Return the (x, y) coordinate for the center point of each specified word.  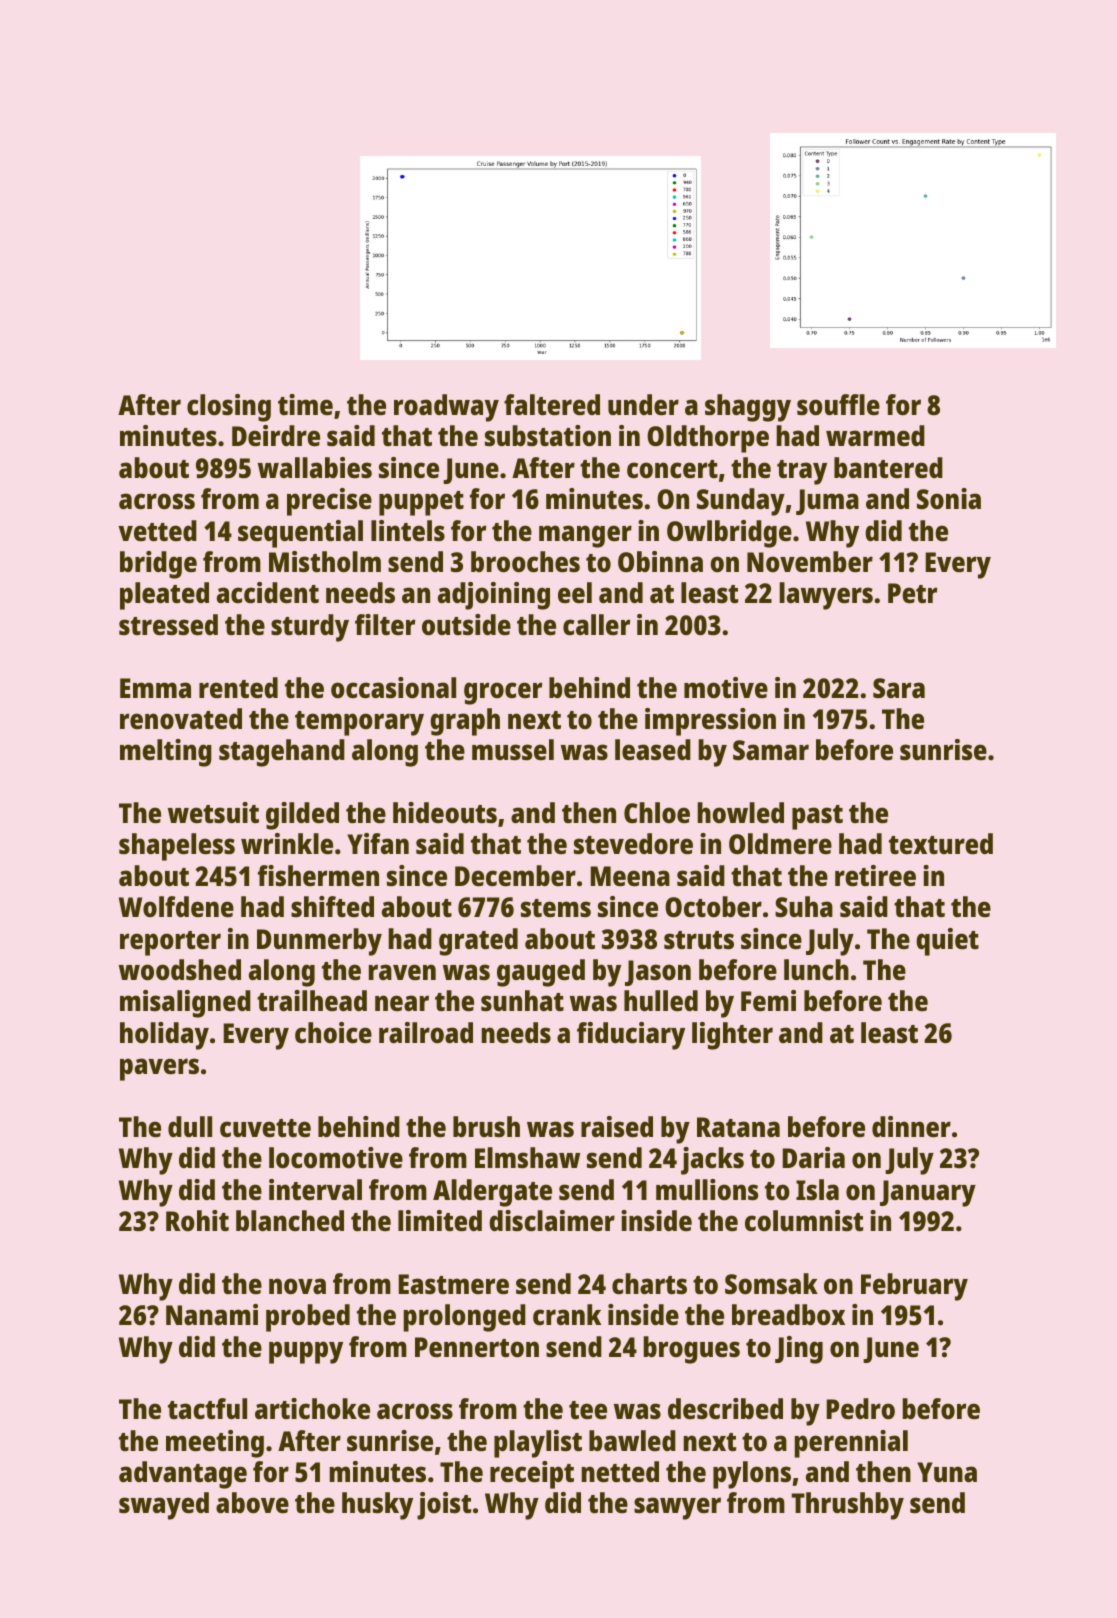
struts (699, 940)
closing (229, 408)
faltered (552, 405)
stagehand (282, 753)
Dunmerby (319, 942)
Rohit (197, 1220)
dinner (911, 1127)
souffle (838, 404)
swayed (164, 1506)
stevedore (633, 844)
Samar (771, 750)
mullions (707, 1189)
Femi (768, 1000)
